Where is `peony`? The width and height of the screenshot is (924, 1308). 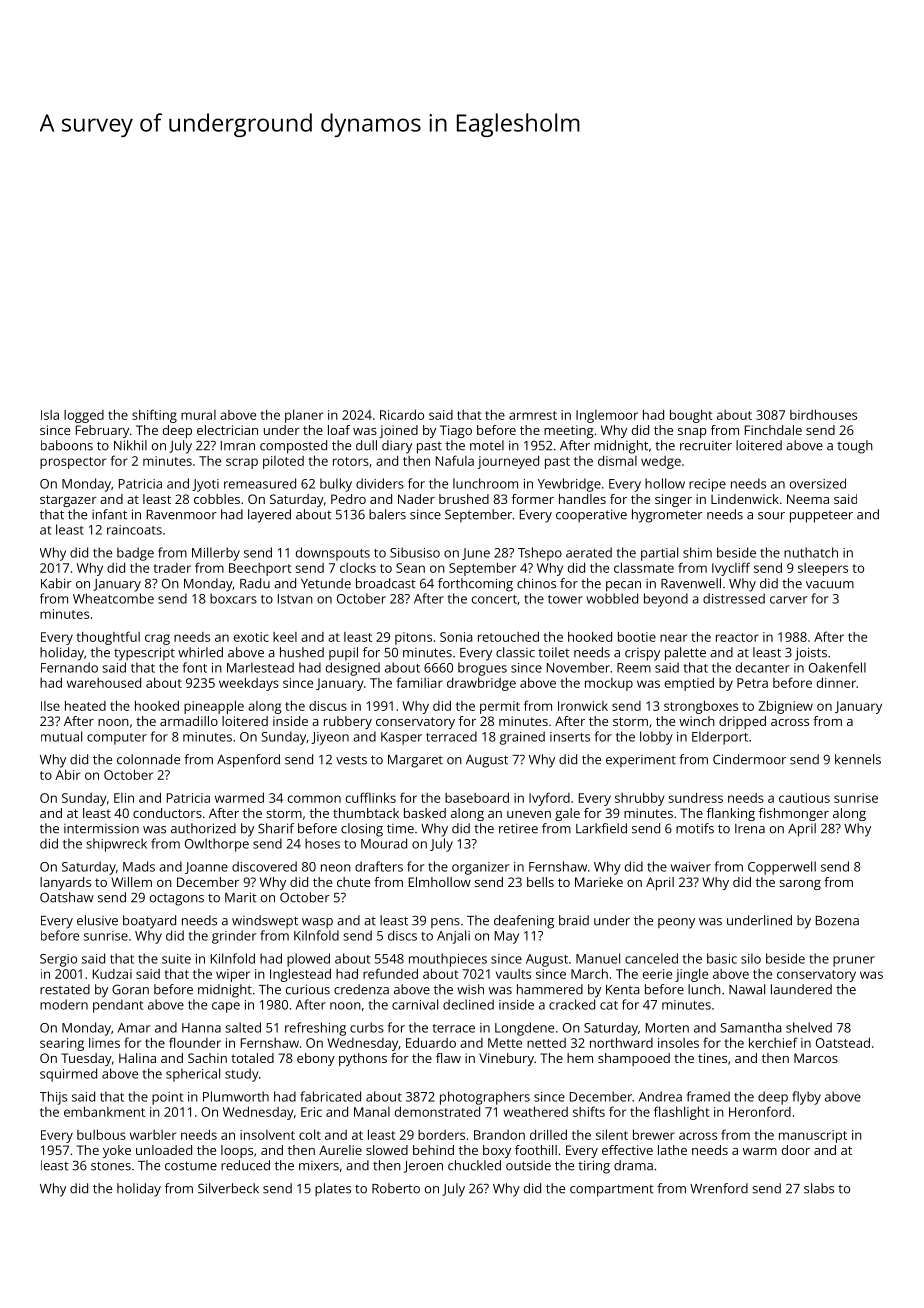
peony is located at coordinates (676, 923).
